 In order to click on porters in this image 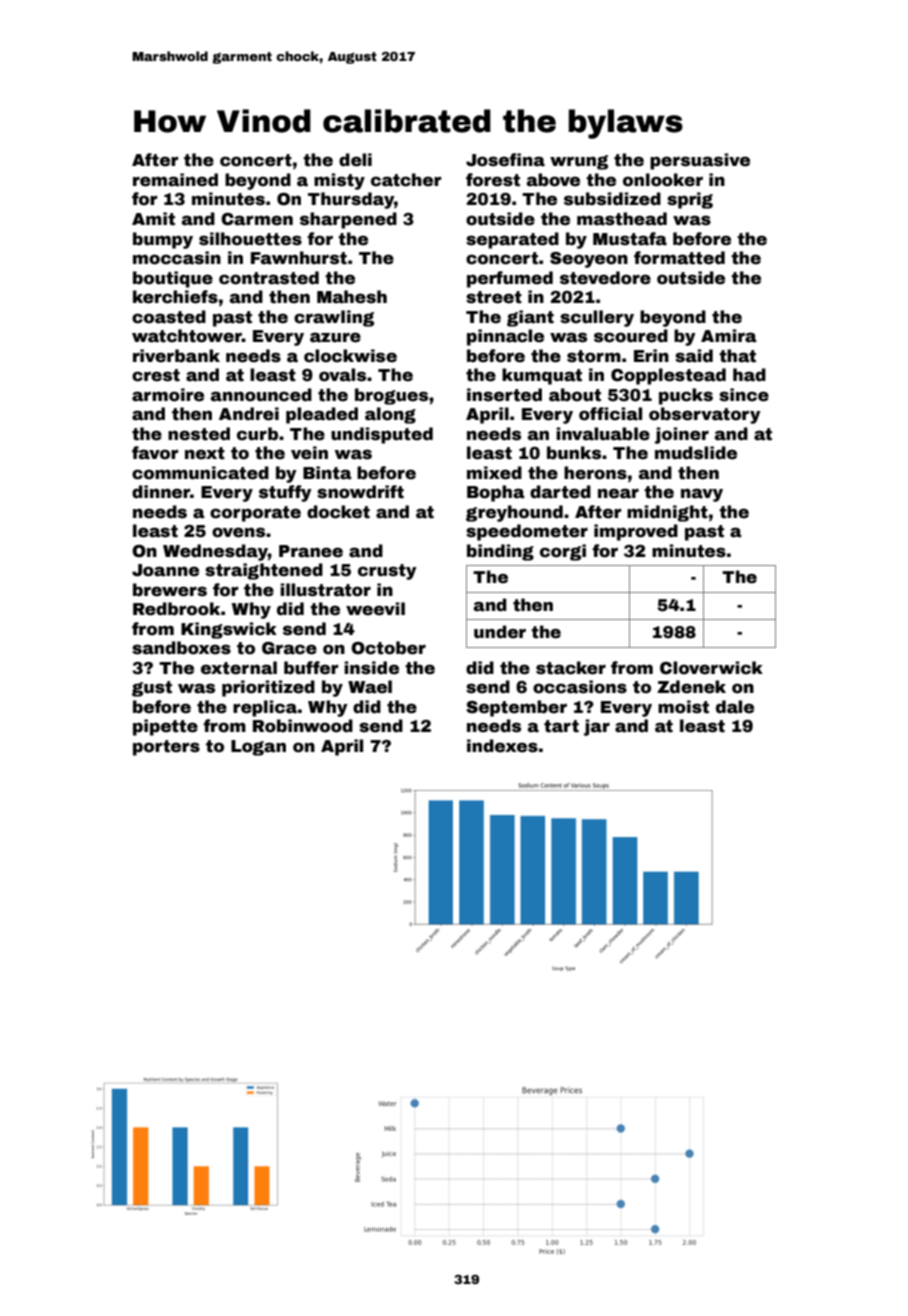, I will do `click(166, 748)`.
